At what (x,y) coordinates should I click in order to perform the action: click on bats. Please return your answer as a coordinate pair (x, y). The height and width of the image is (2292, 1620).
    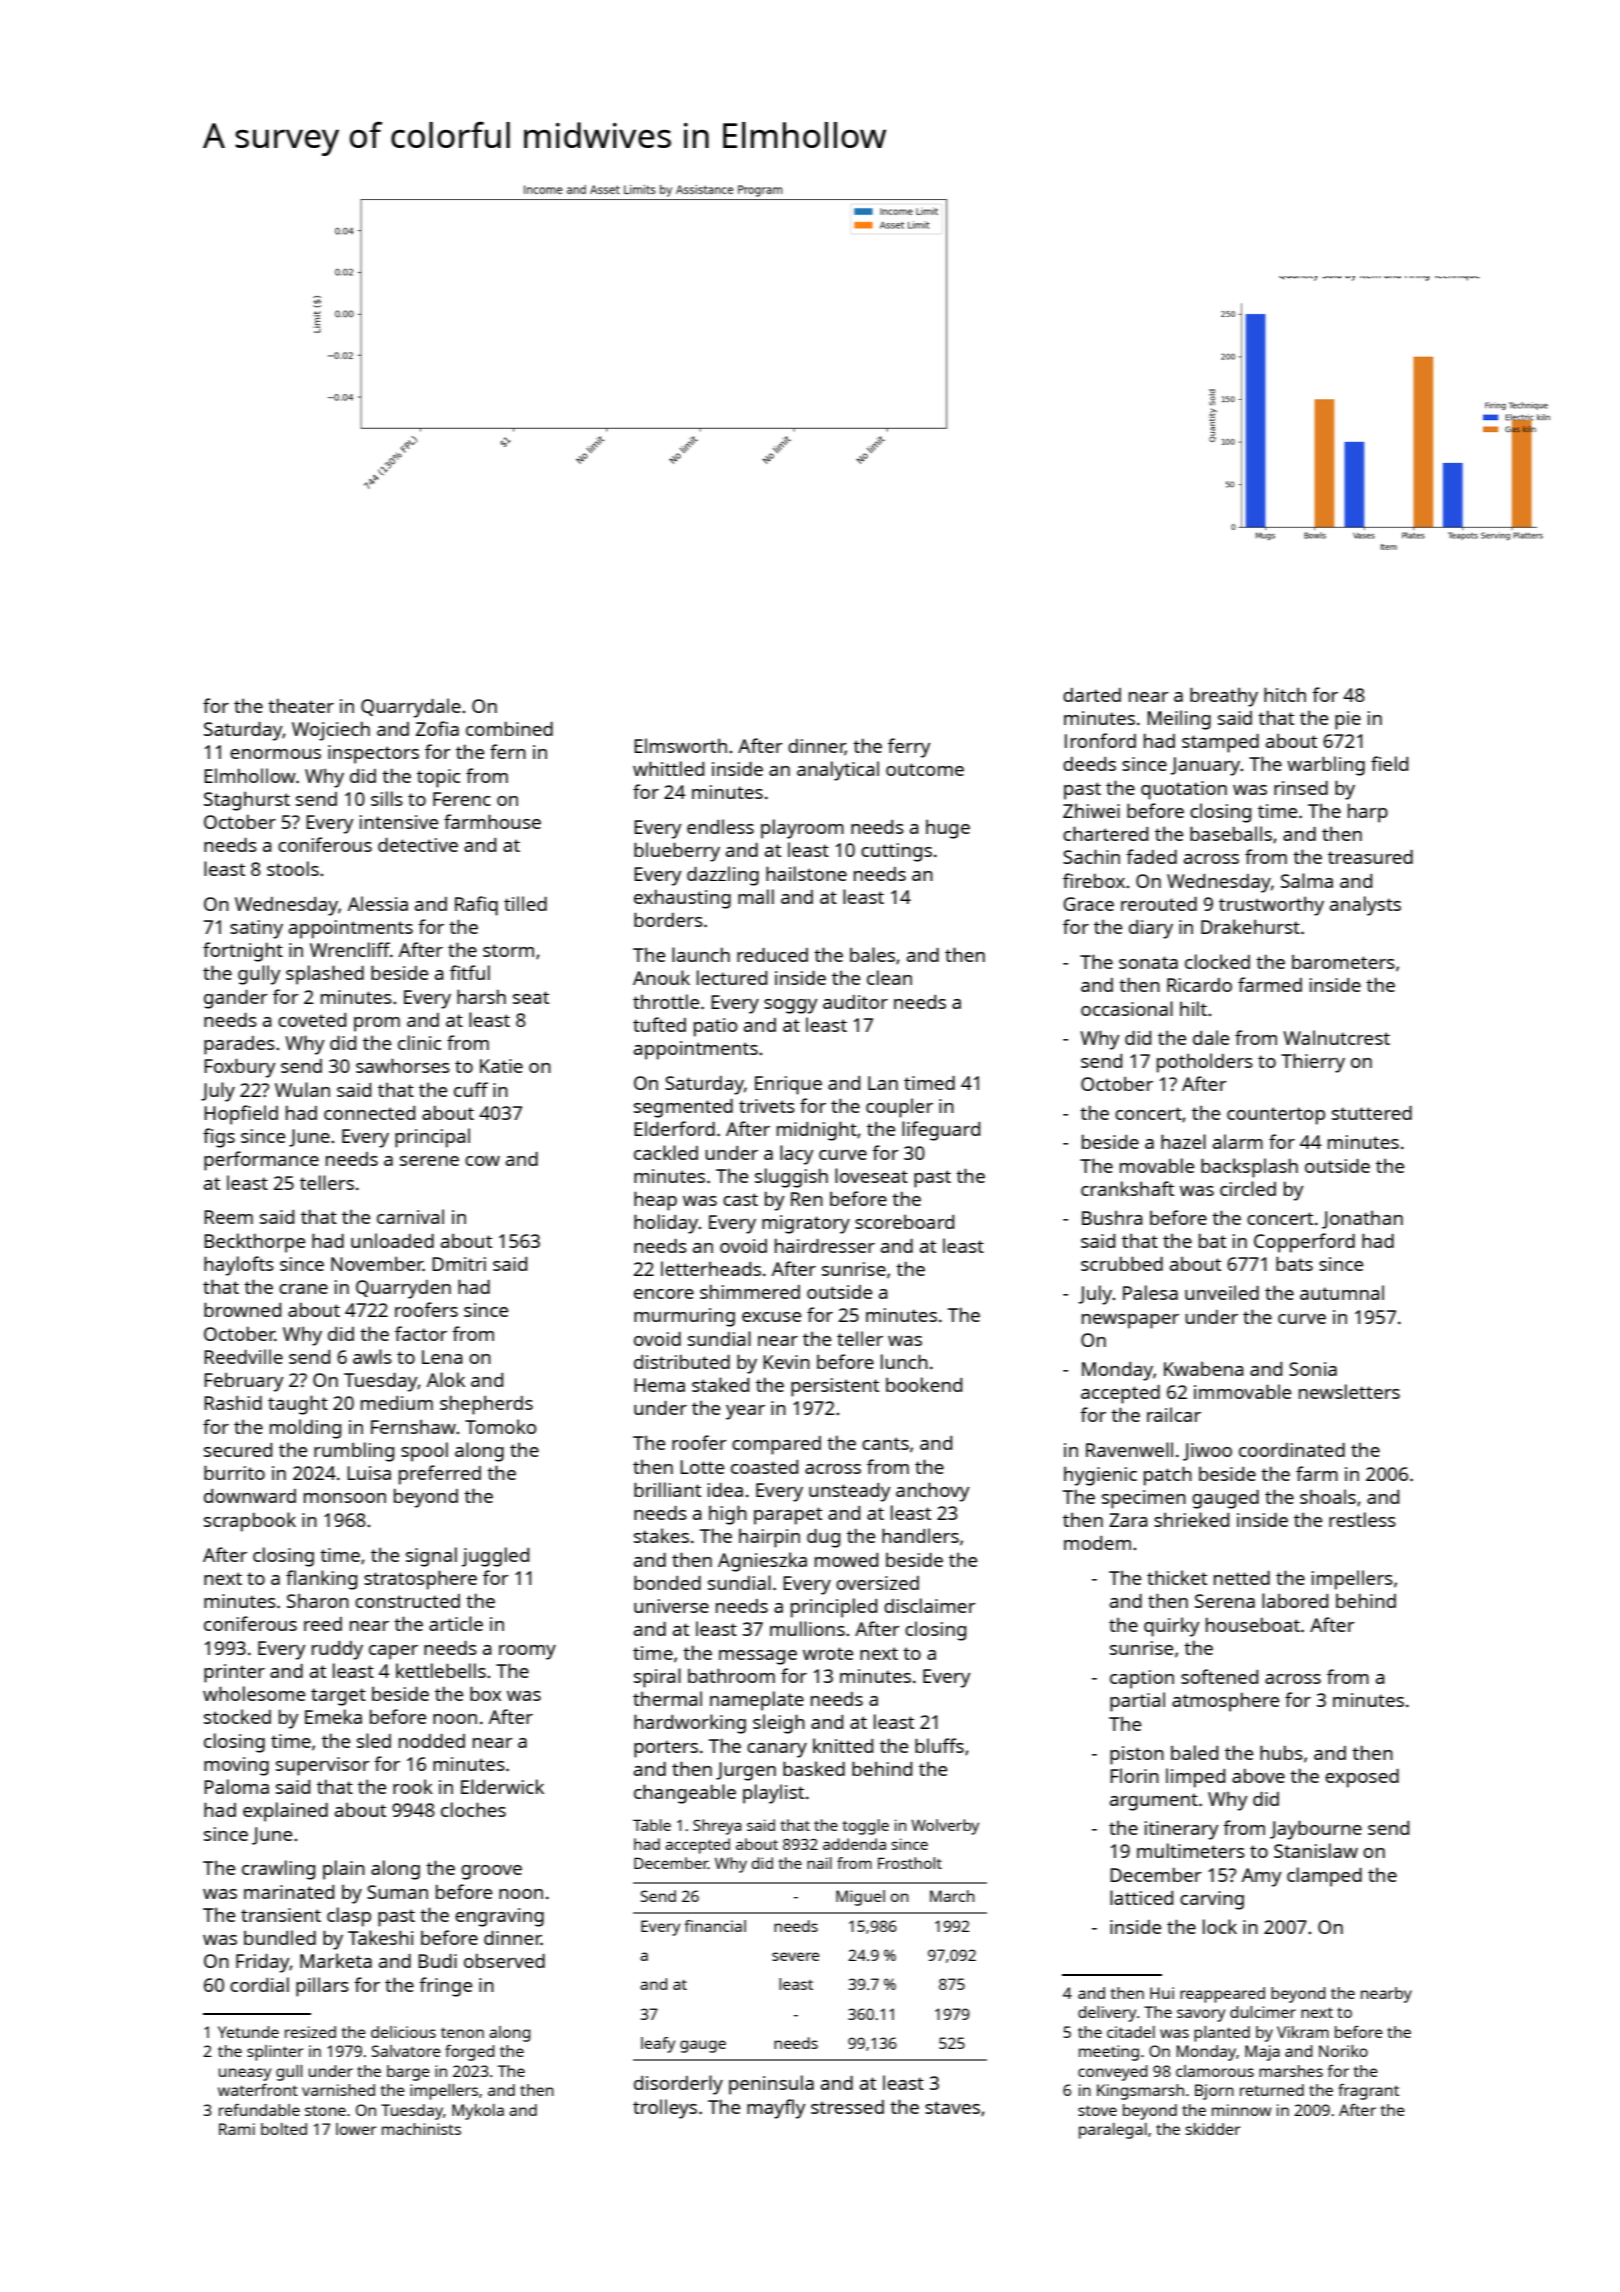
    Looking at the image, I should click on (1294, 1263).
